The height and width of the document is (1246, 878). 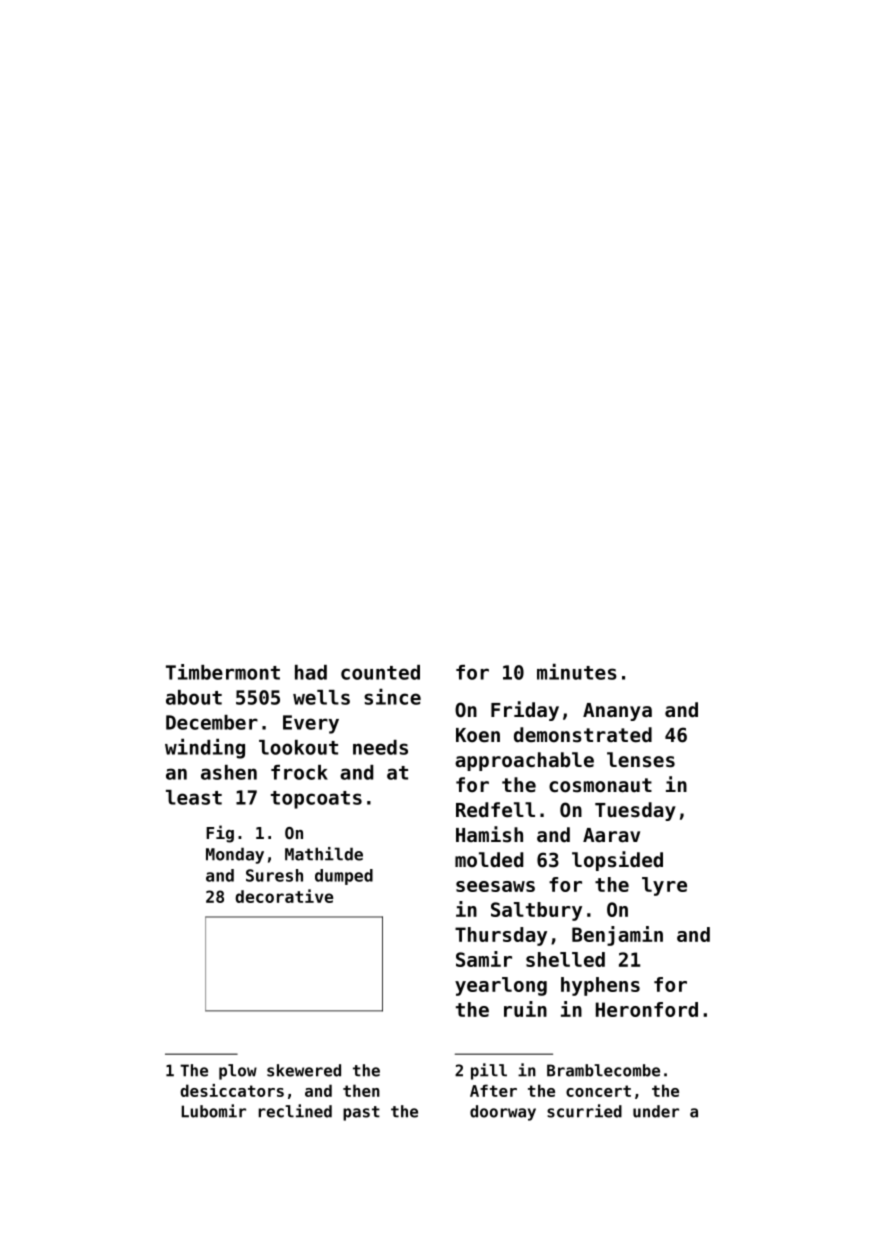 What do you see at coordinates (284, 896) in the document?
I see `decorative` at bounding box center [284, 896].
